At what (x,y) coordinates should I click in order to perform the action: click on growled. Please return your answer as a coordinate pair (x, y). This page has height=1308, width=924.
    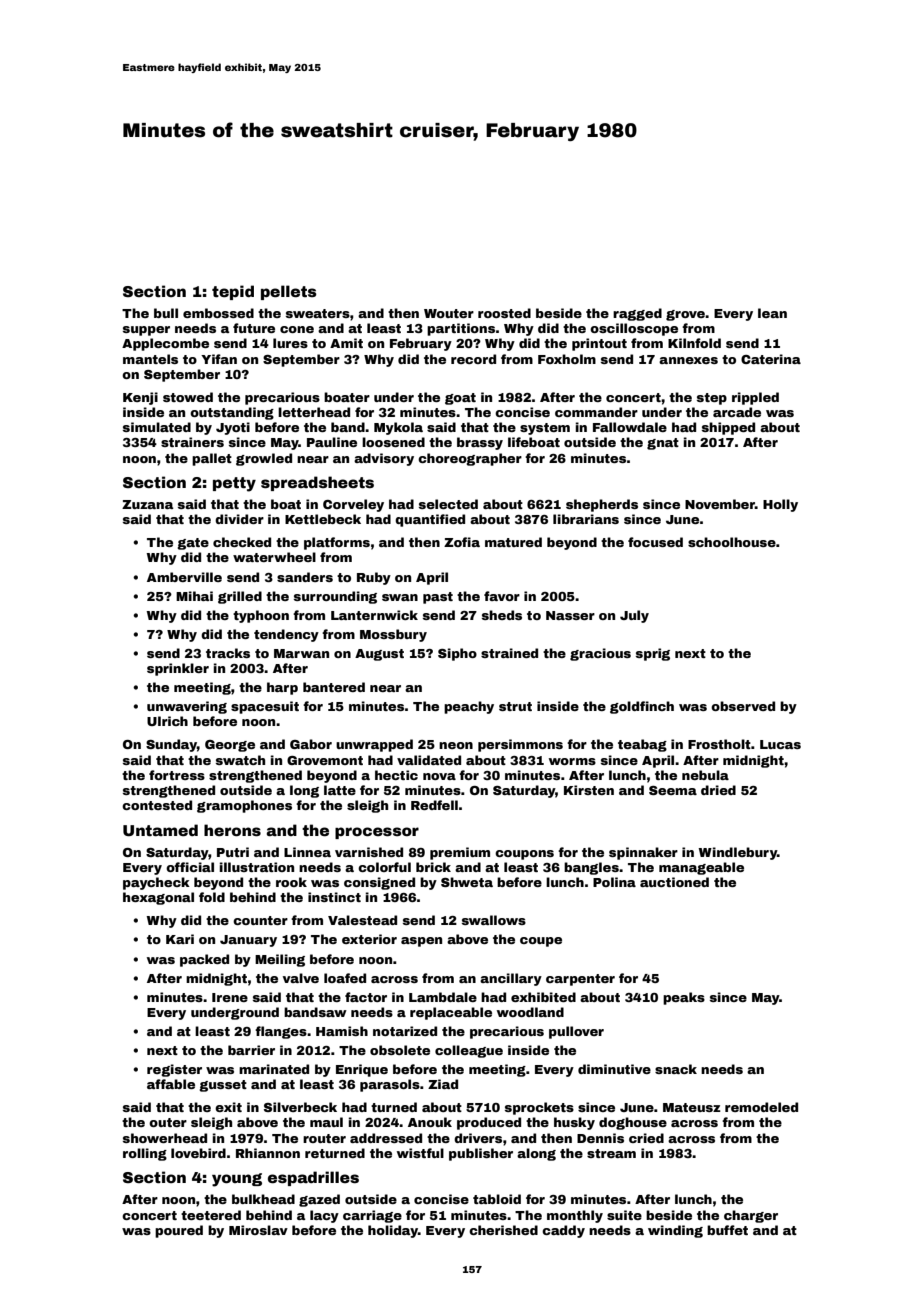
    Looking at the image, I should click on (264, 459).
